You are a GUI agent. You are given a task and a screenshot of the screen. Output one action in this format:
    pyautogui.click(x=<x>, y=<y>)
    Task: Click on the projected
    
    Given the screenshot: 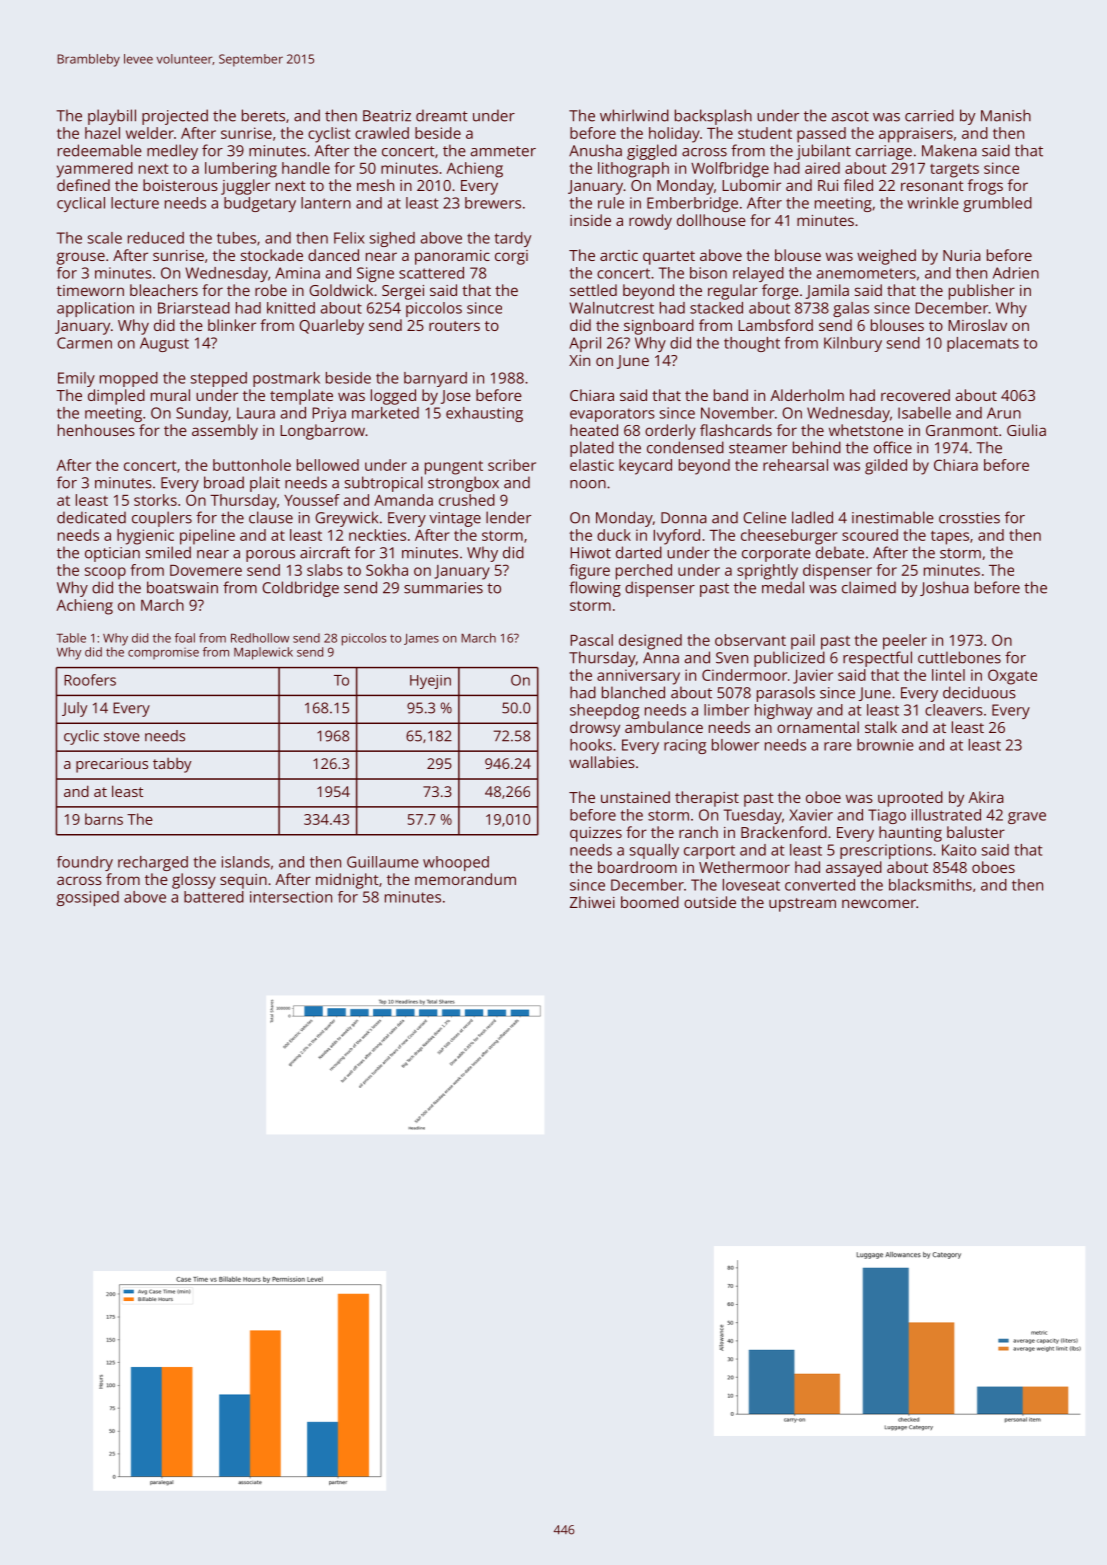 What is the action you would take?
    pyautogui.click(x=175, y=117)
